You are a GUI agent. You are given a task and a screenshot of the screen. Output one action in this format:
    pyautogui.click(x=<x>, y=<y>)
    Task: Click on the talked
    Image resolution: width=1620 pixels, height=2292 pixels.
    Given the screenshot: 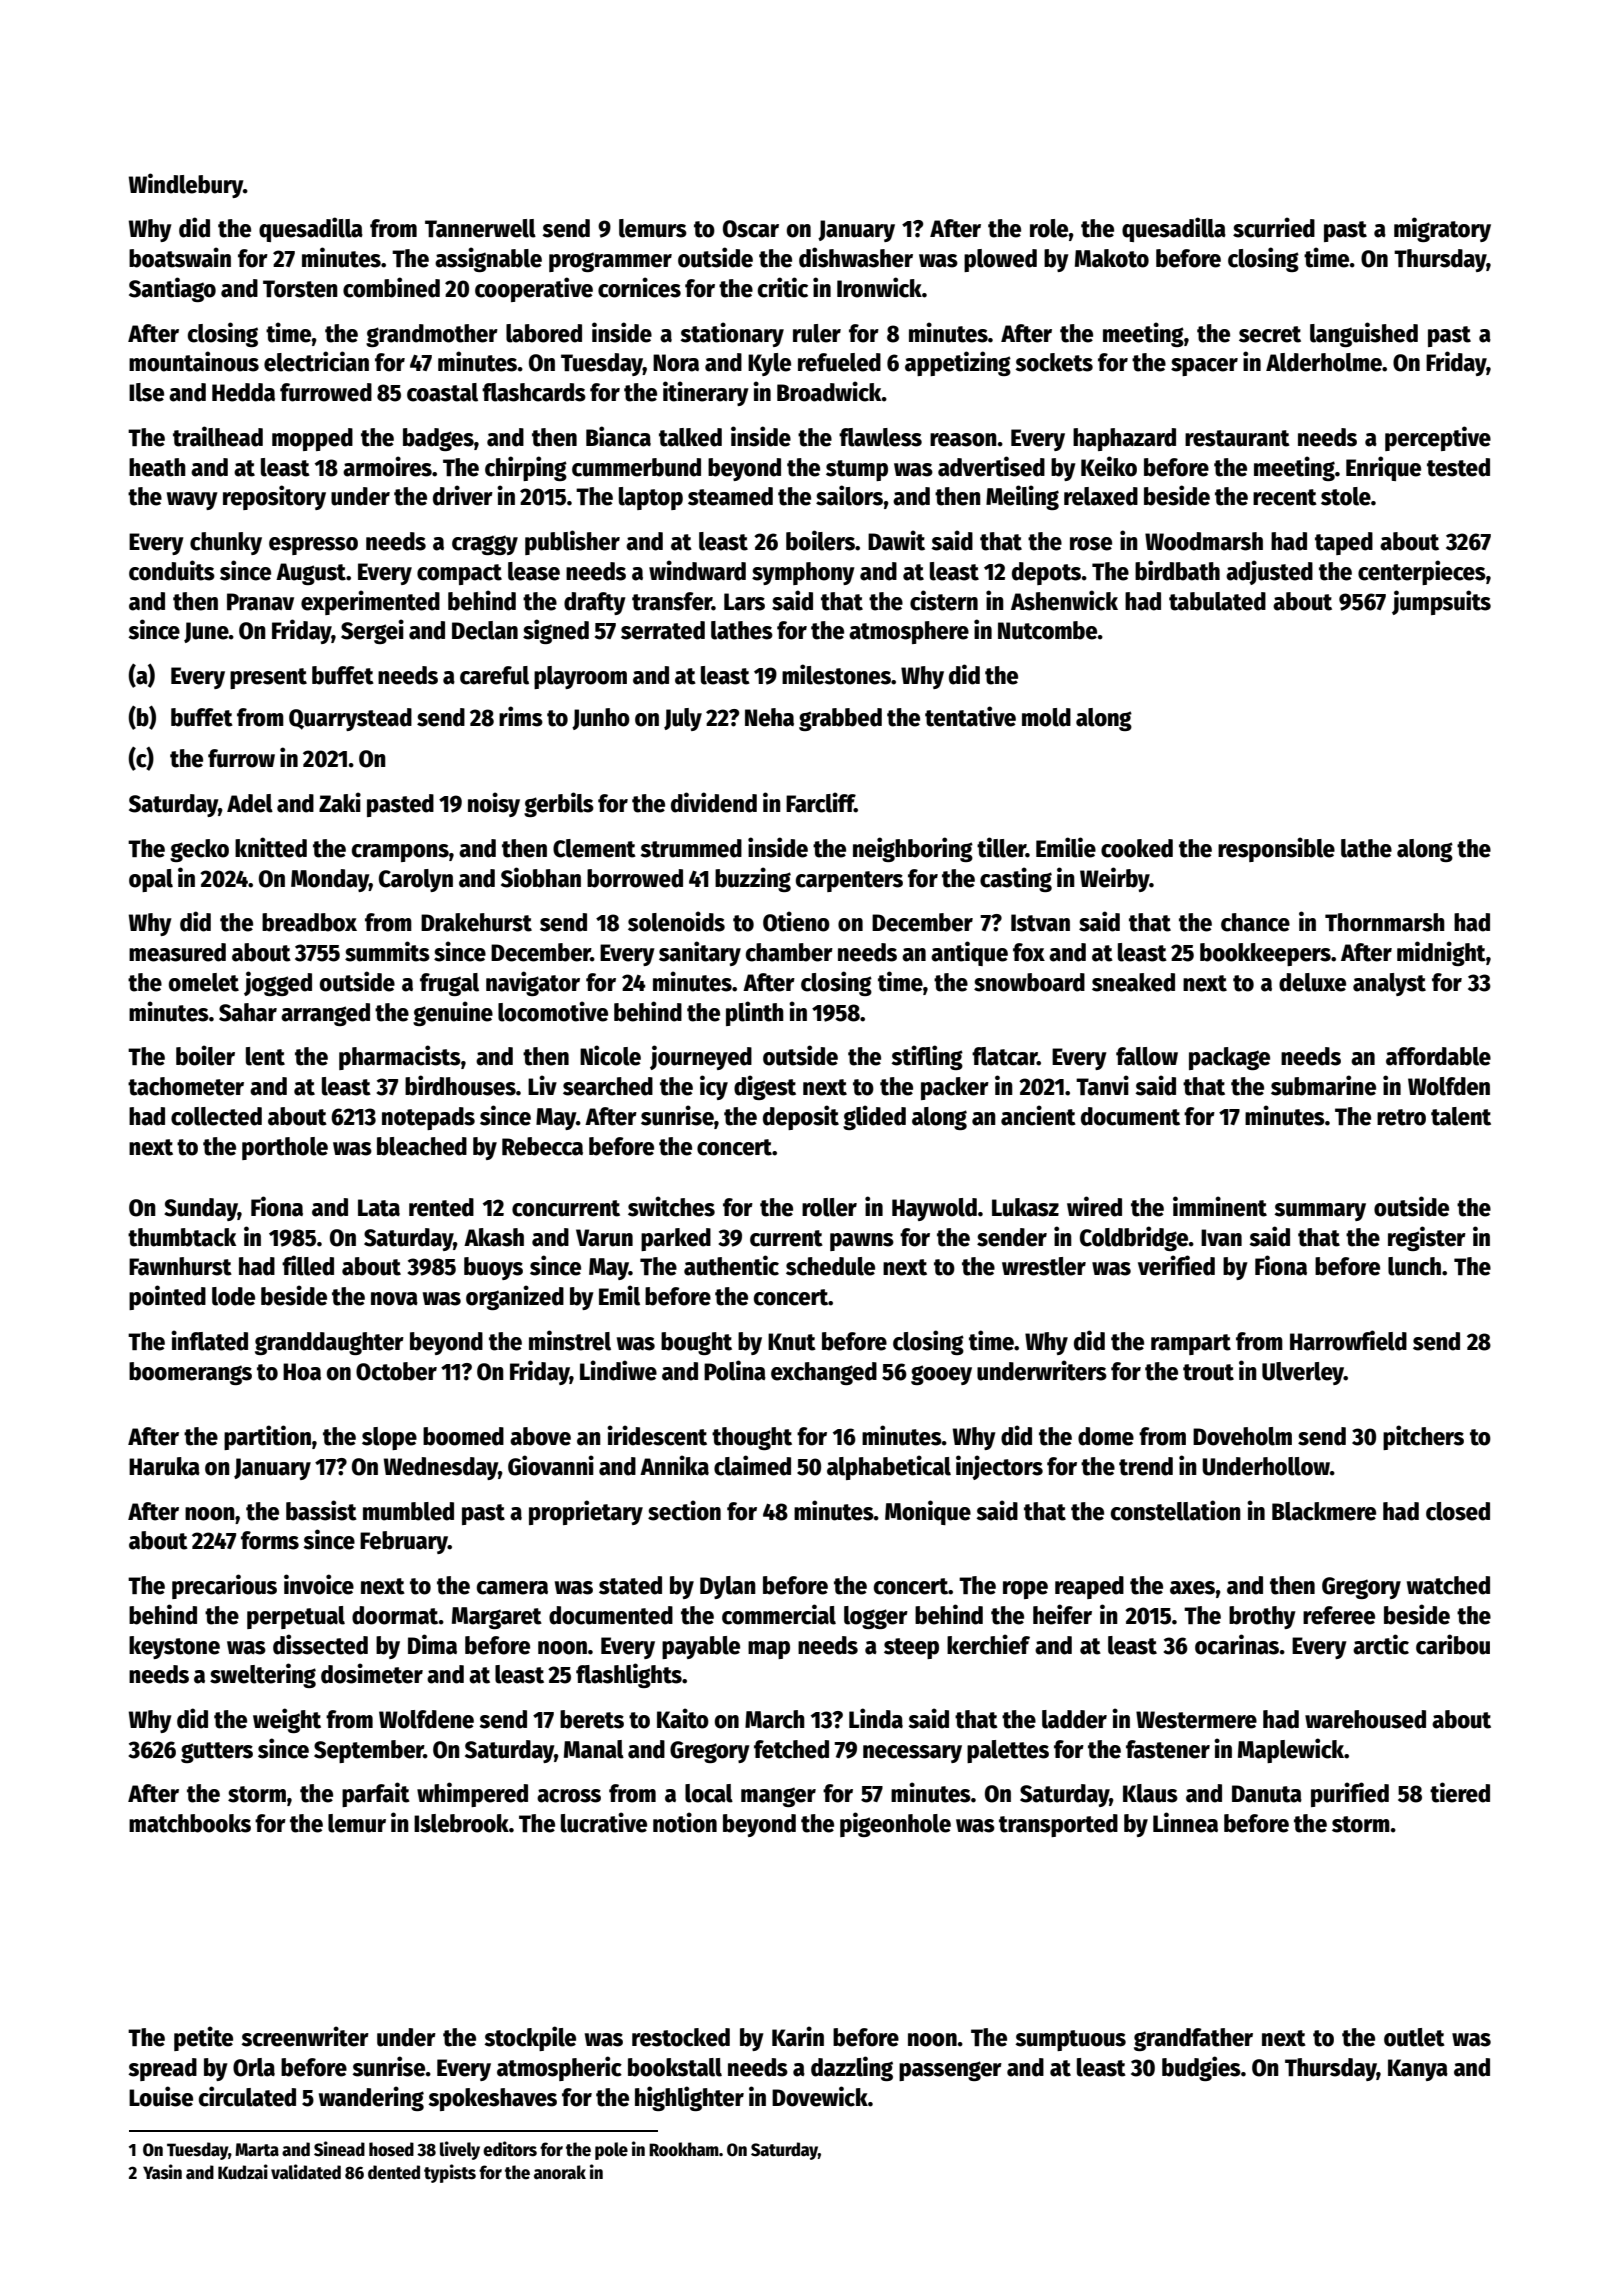 What is the action you would take?
    pyautogui.click(x=690, y=437)
